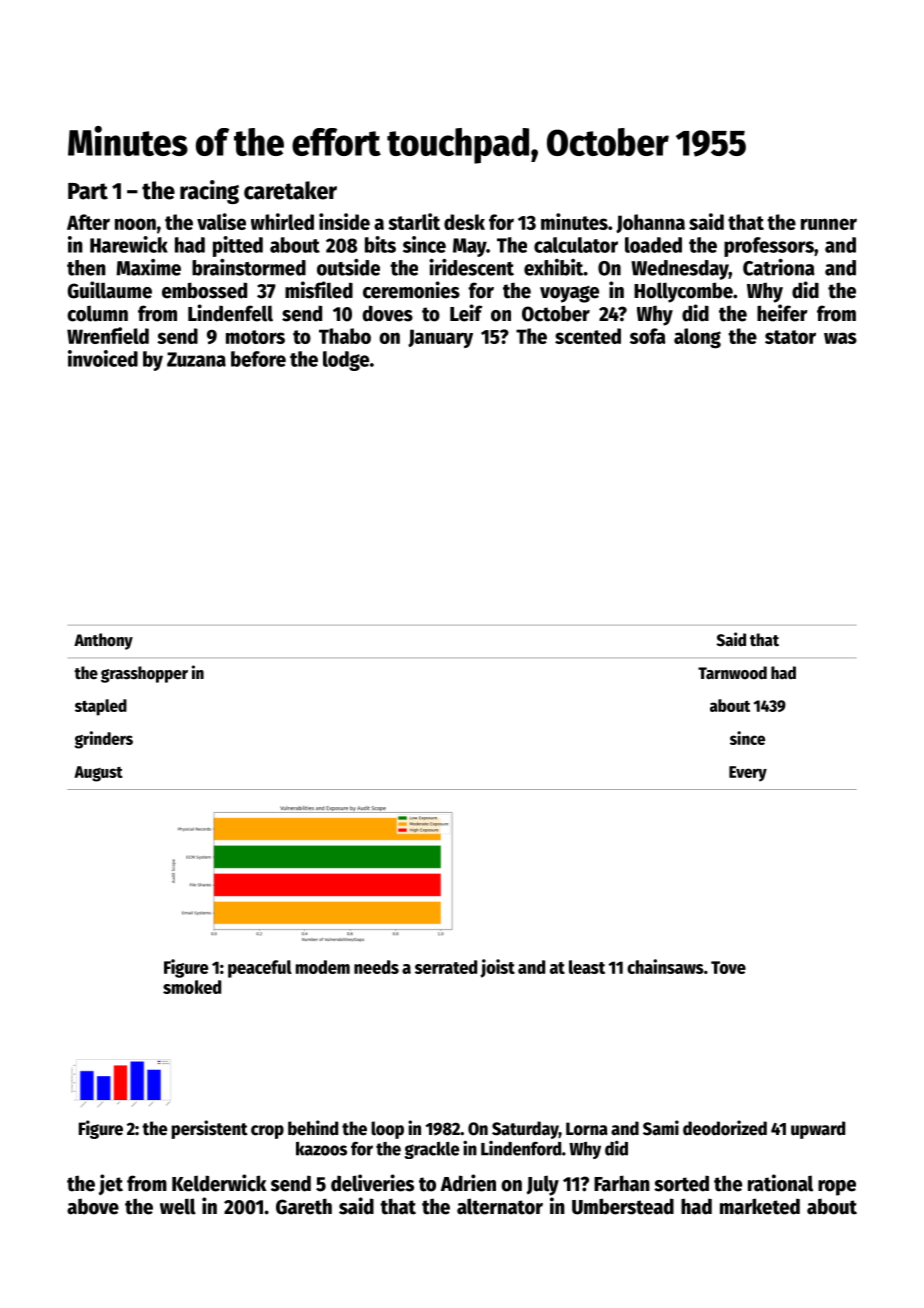 The height and width of the screenshot is (1308, 924). I want to click on Tarnwood, so click(732, 673).
